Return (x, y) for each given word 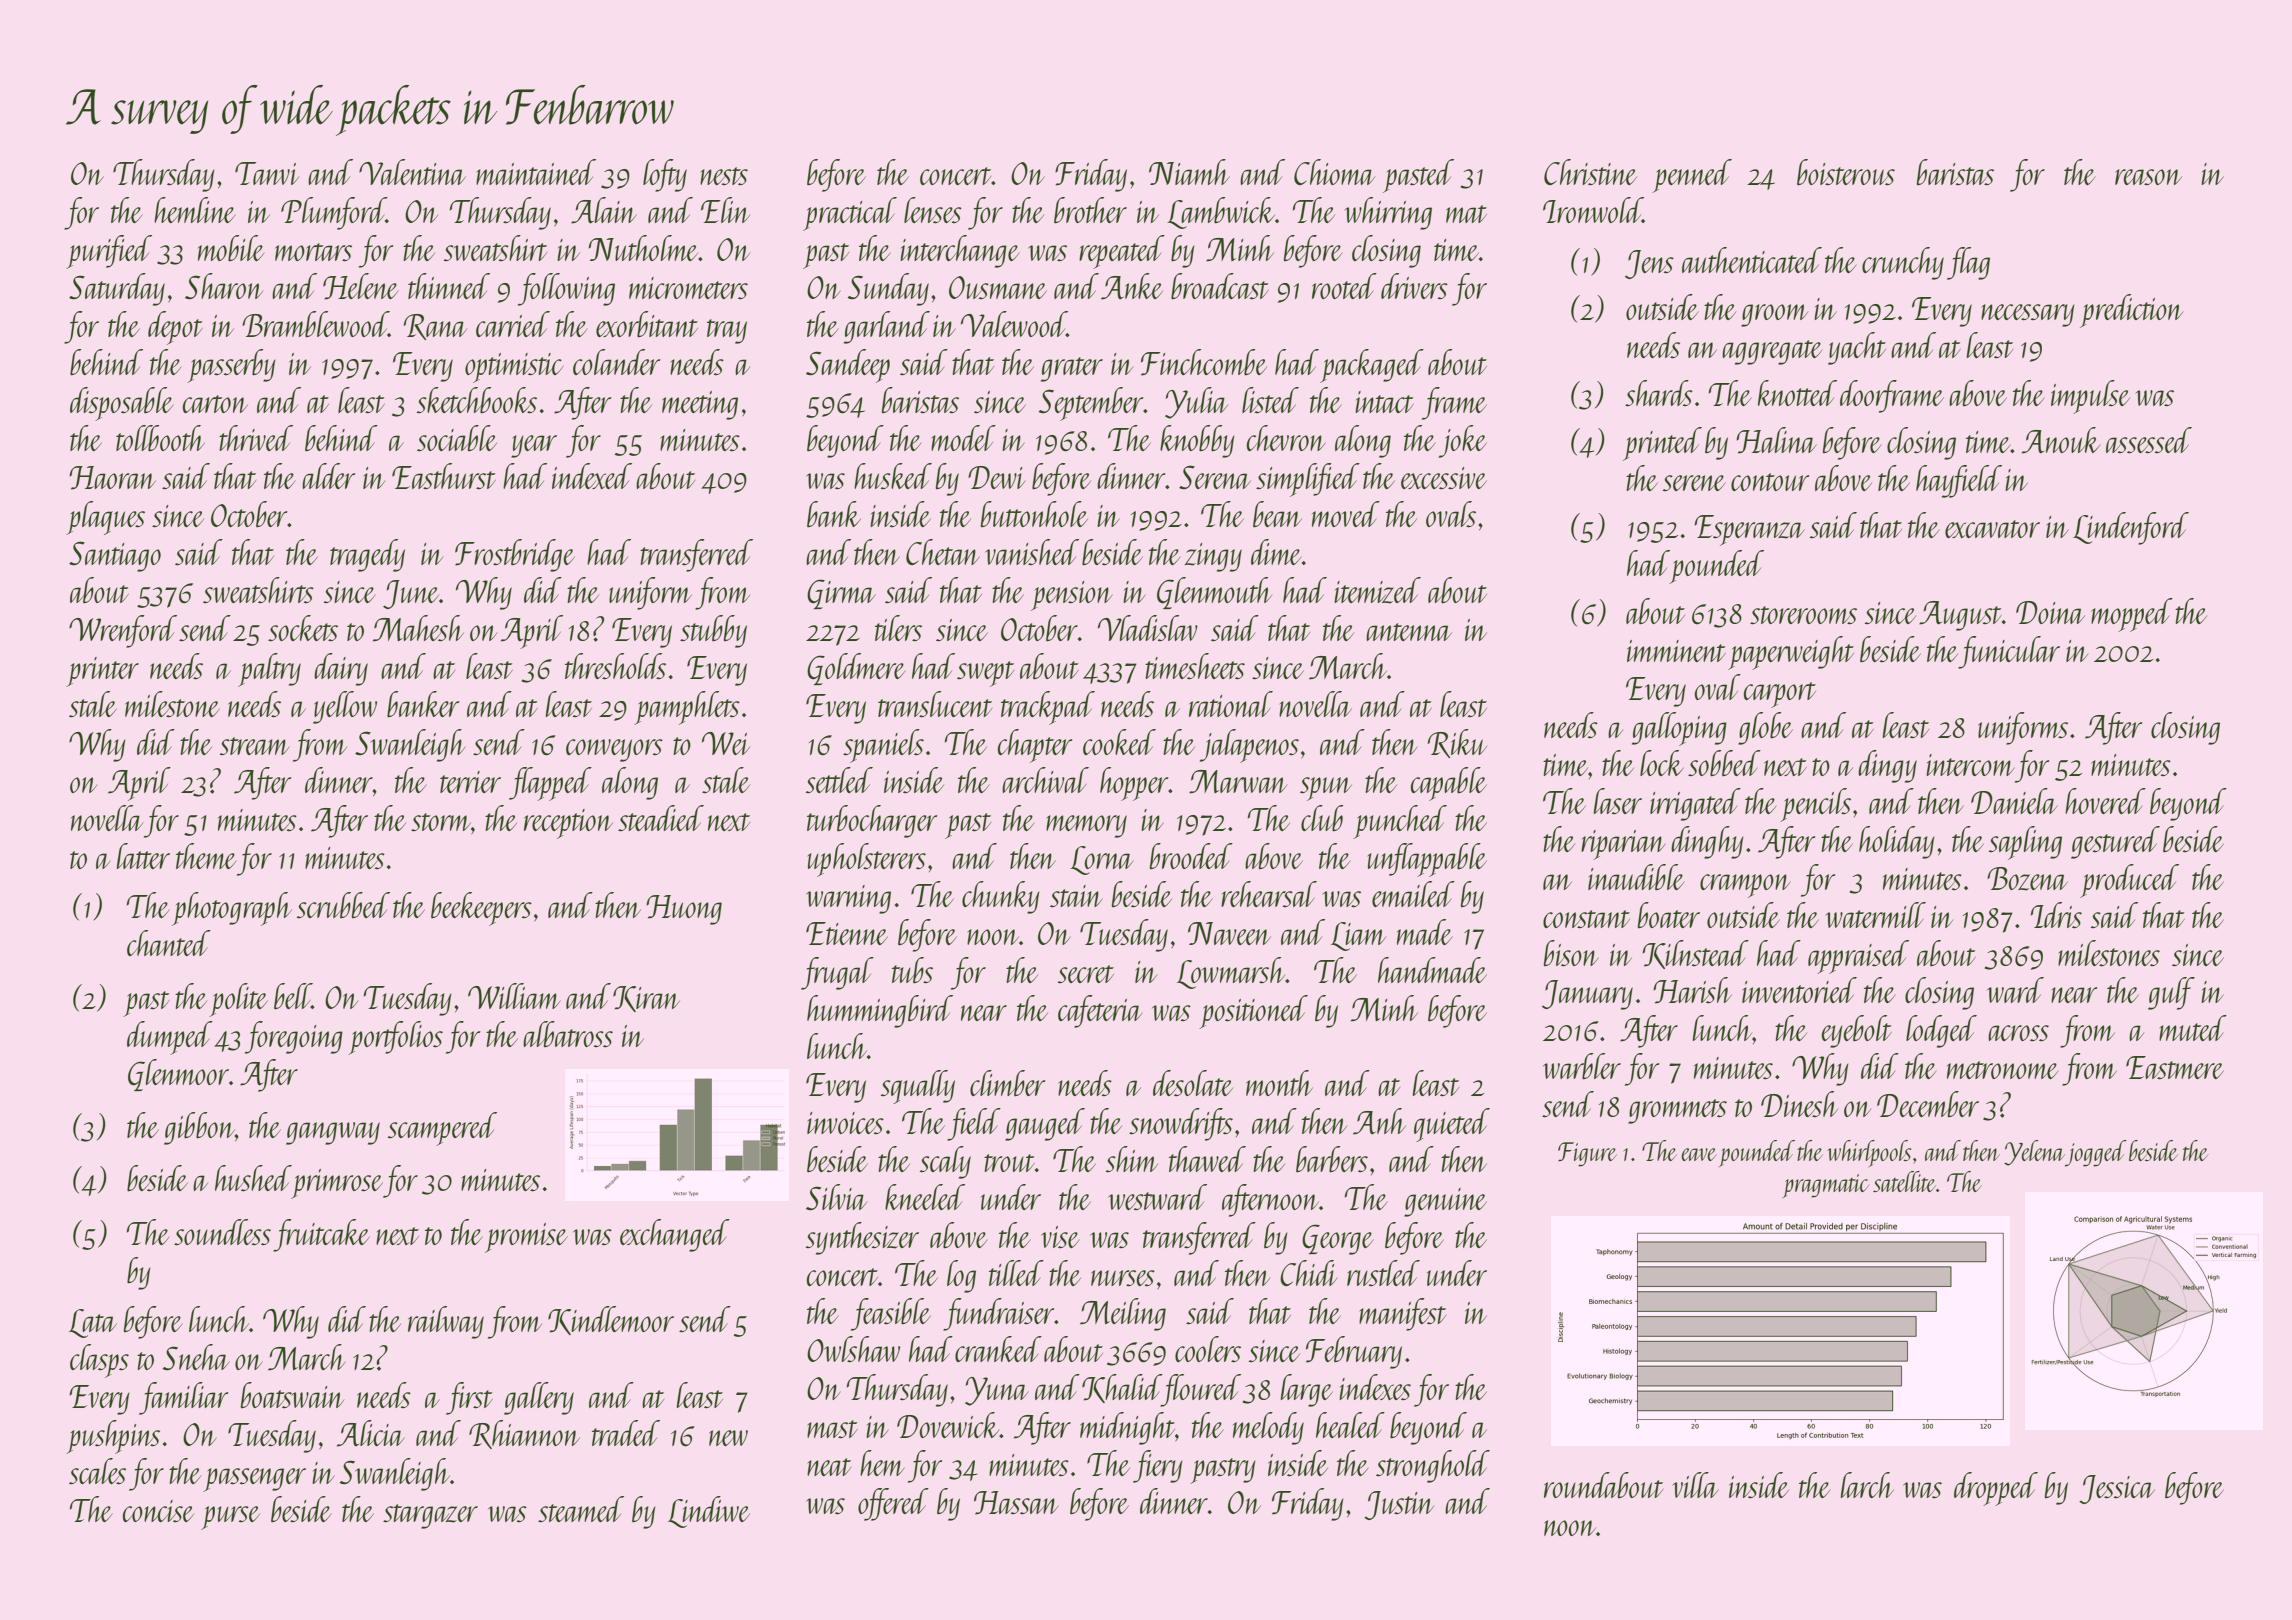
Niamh (1189, 172)
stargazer (430, 1516)
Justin (1399, 1505)
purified (109, 252)
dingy (1887, 766)
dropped (1996, 1489)
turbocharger (872, 821)
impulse (2090, 397)
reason (2148, 177)
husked (893, 476)
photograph (232, 909)
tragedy (367, 555)
